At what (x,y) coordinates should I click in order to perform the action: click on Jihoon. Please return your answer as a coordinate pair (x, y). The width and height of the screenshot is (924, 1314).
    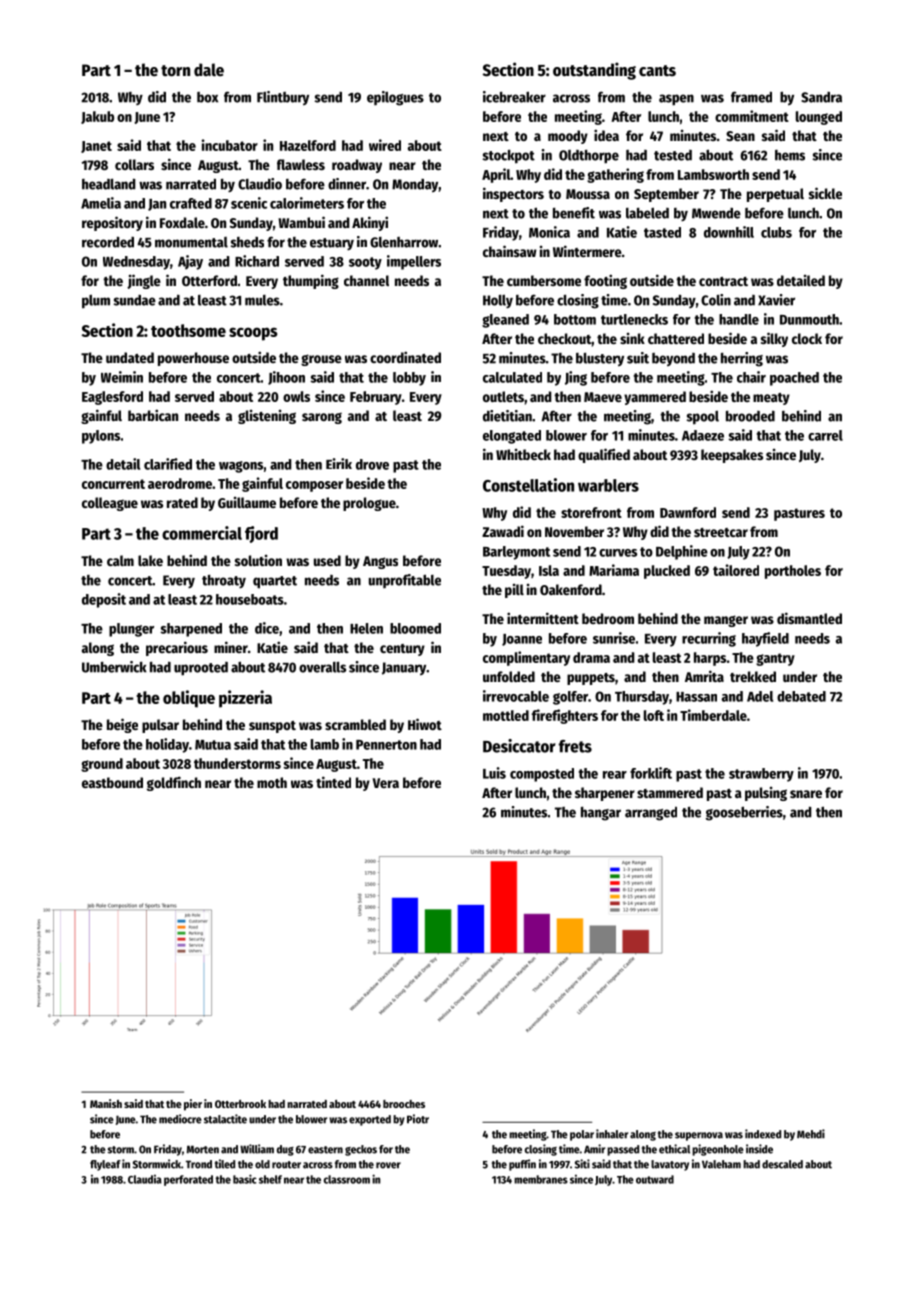
    Looking at the image, I should click on (286, 378).
